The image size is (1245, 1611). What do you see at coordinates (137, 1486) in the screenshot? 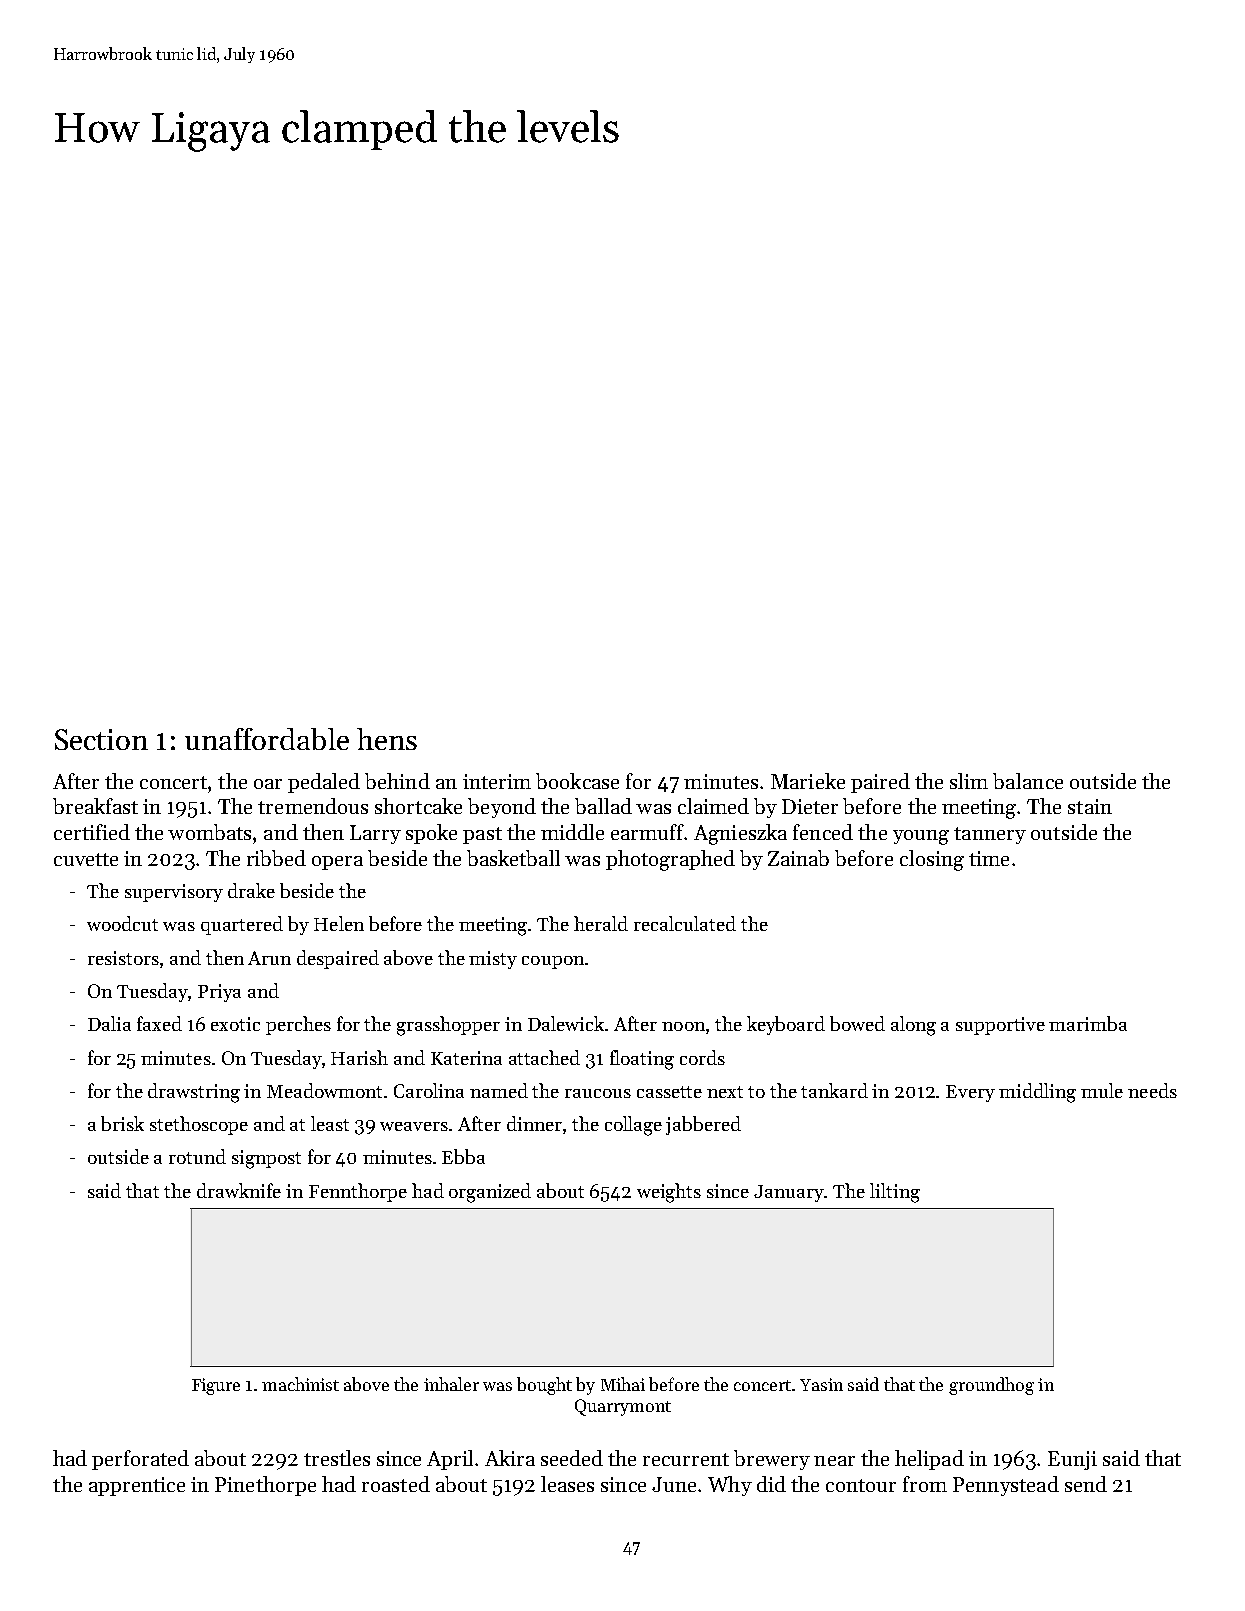
I see `apprentice` at bounding box center [137, 1486].
